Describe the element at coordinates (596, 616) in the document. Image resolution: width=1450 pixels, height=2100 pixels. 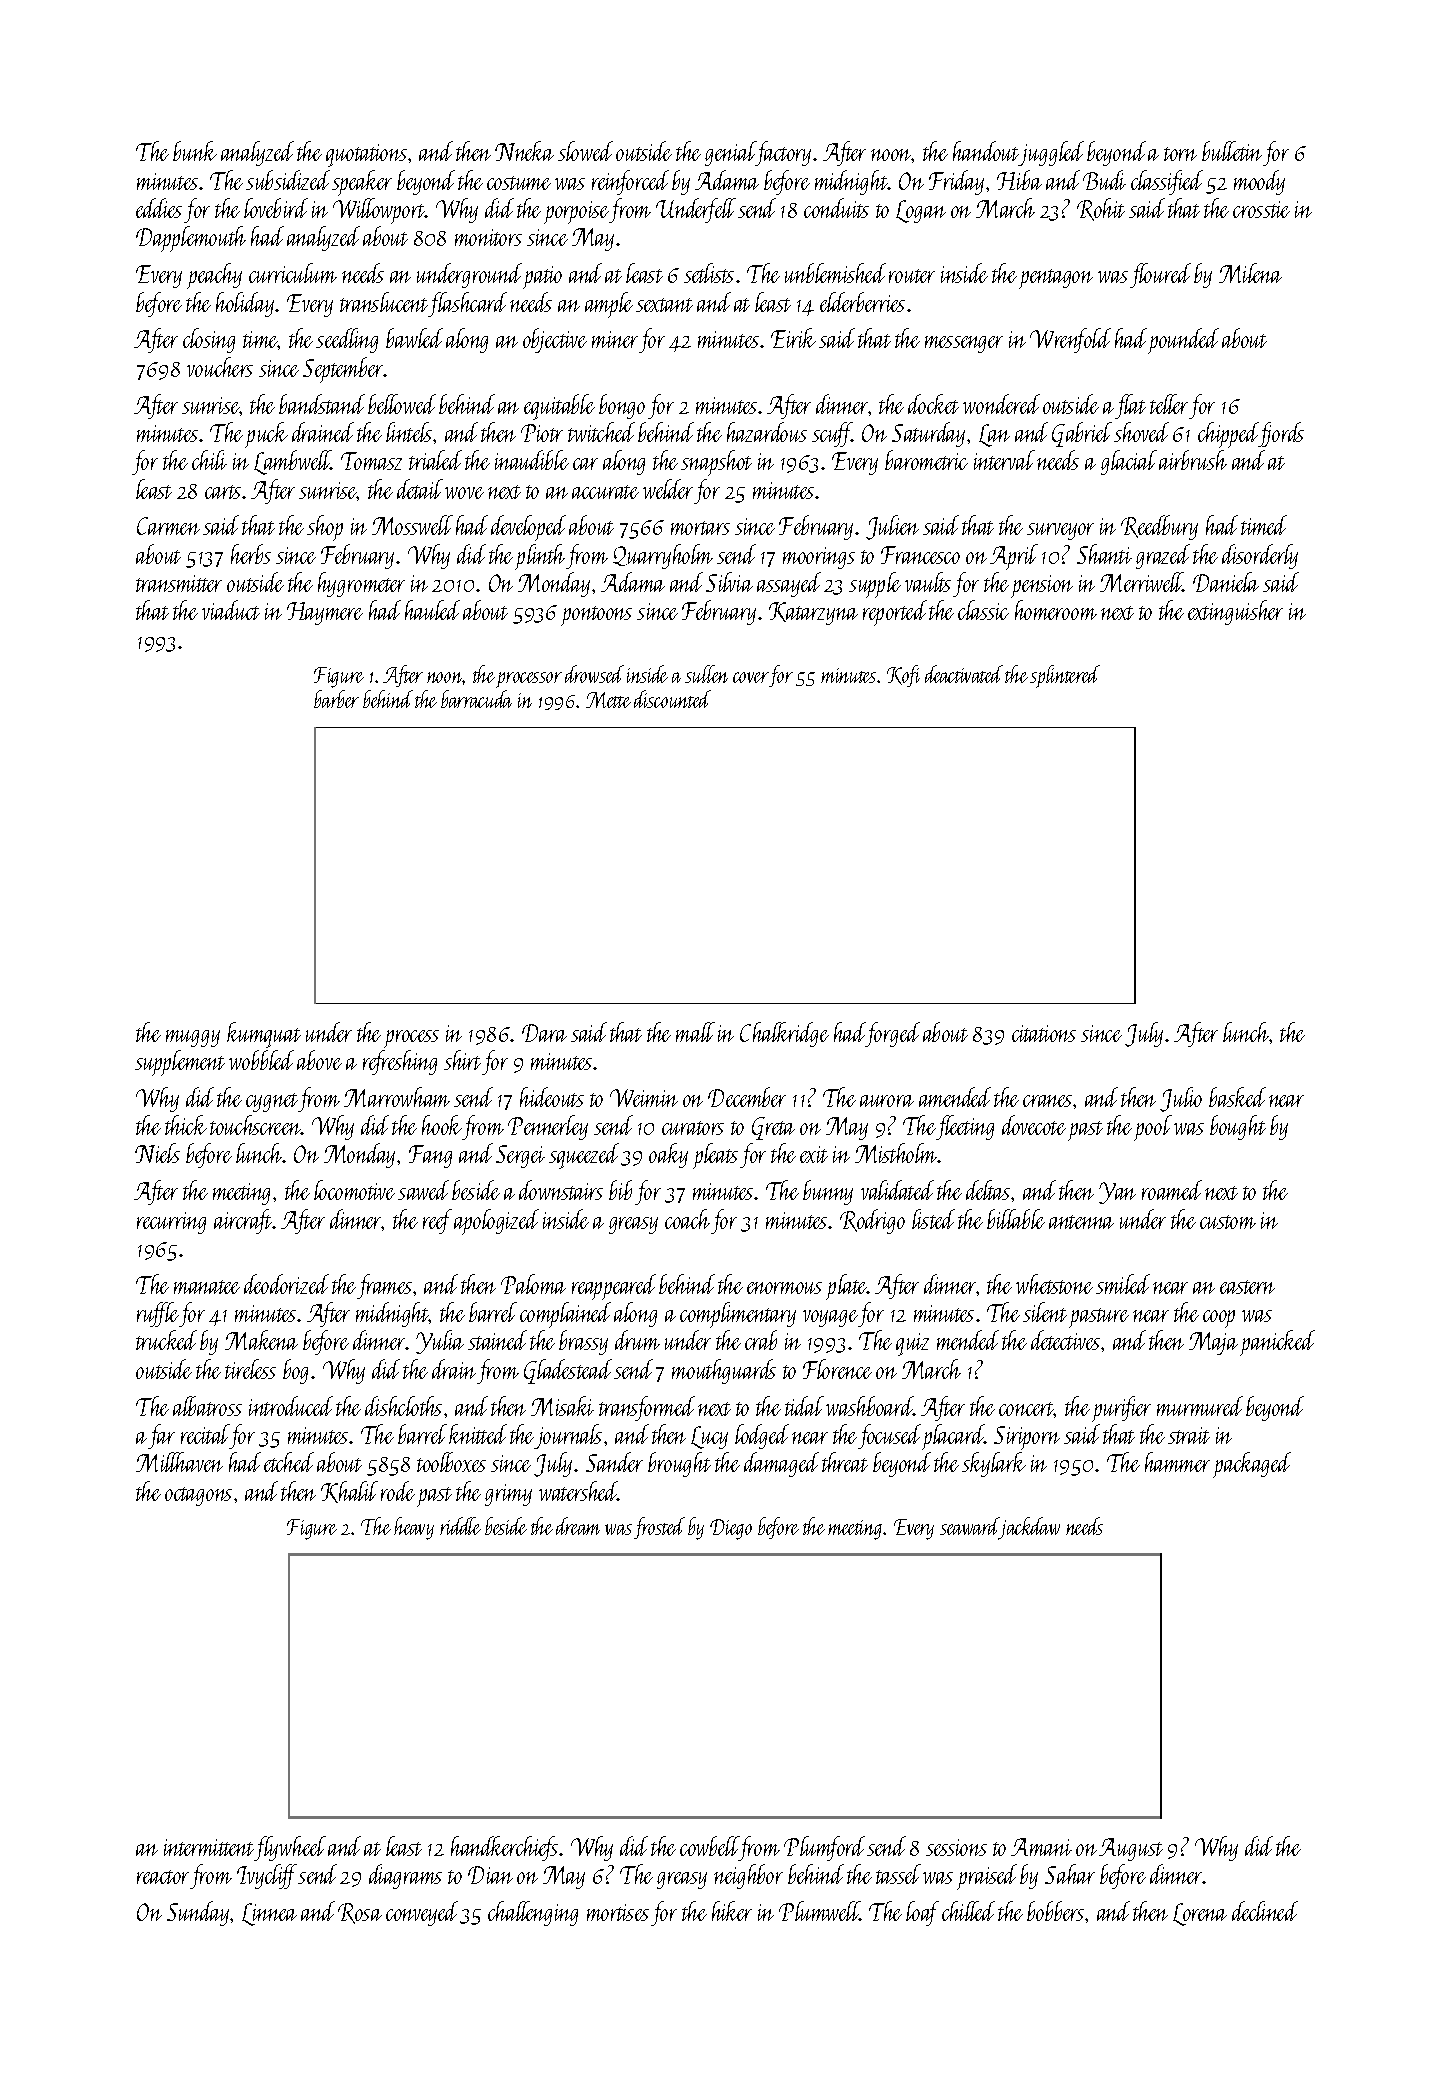
I see `pontoons` at that location.
